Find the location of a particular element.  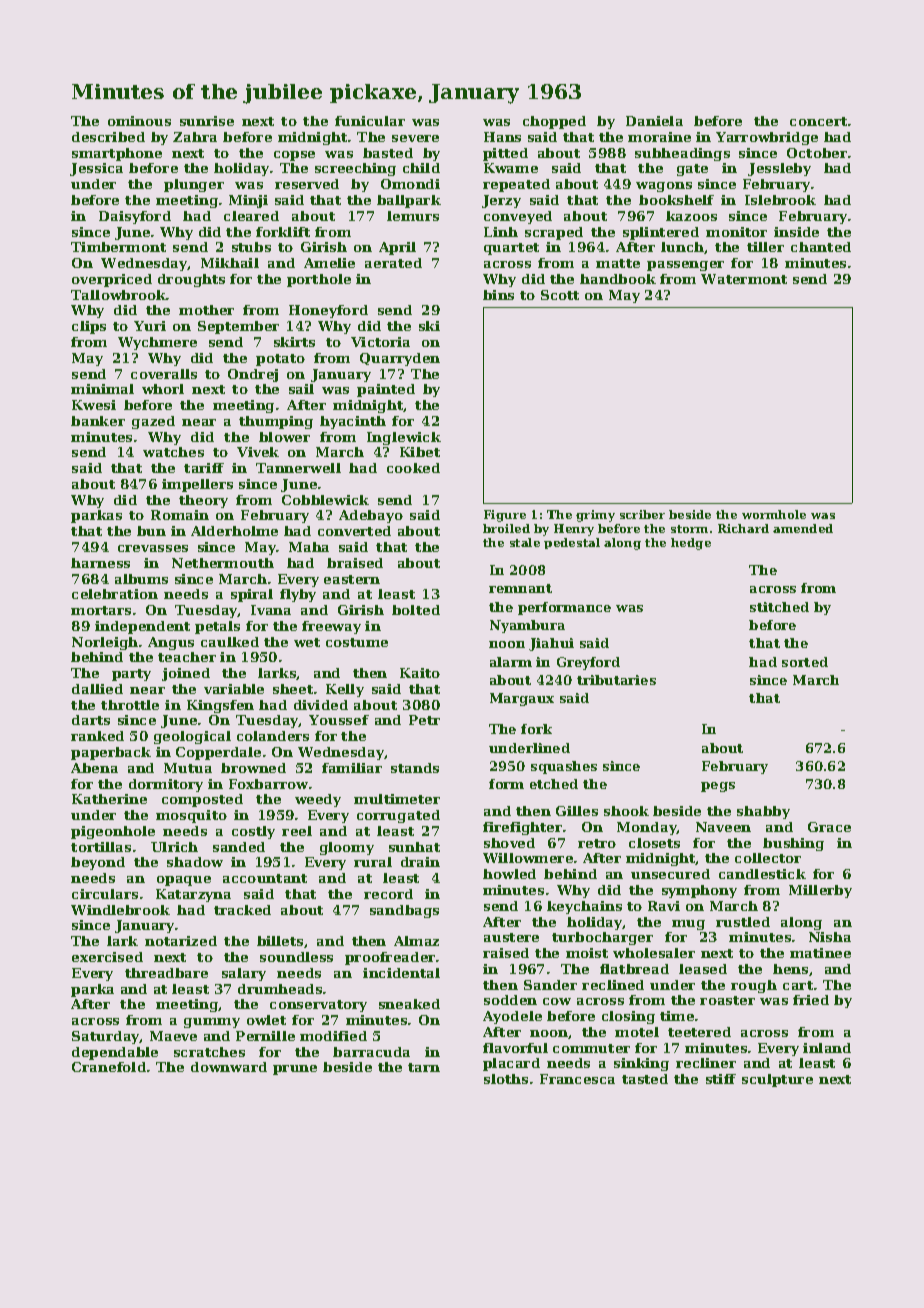

bun is located at coordinates (151, 531).
